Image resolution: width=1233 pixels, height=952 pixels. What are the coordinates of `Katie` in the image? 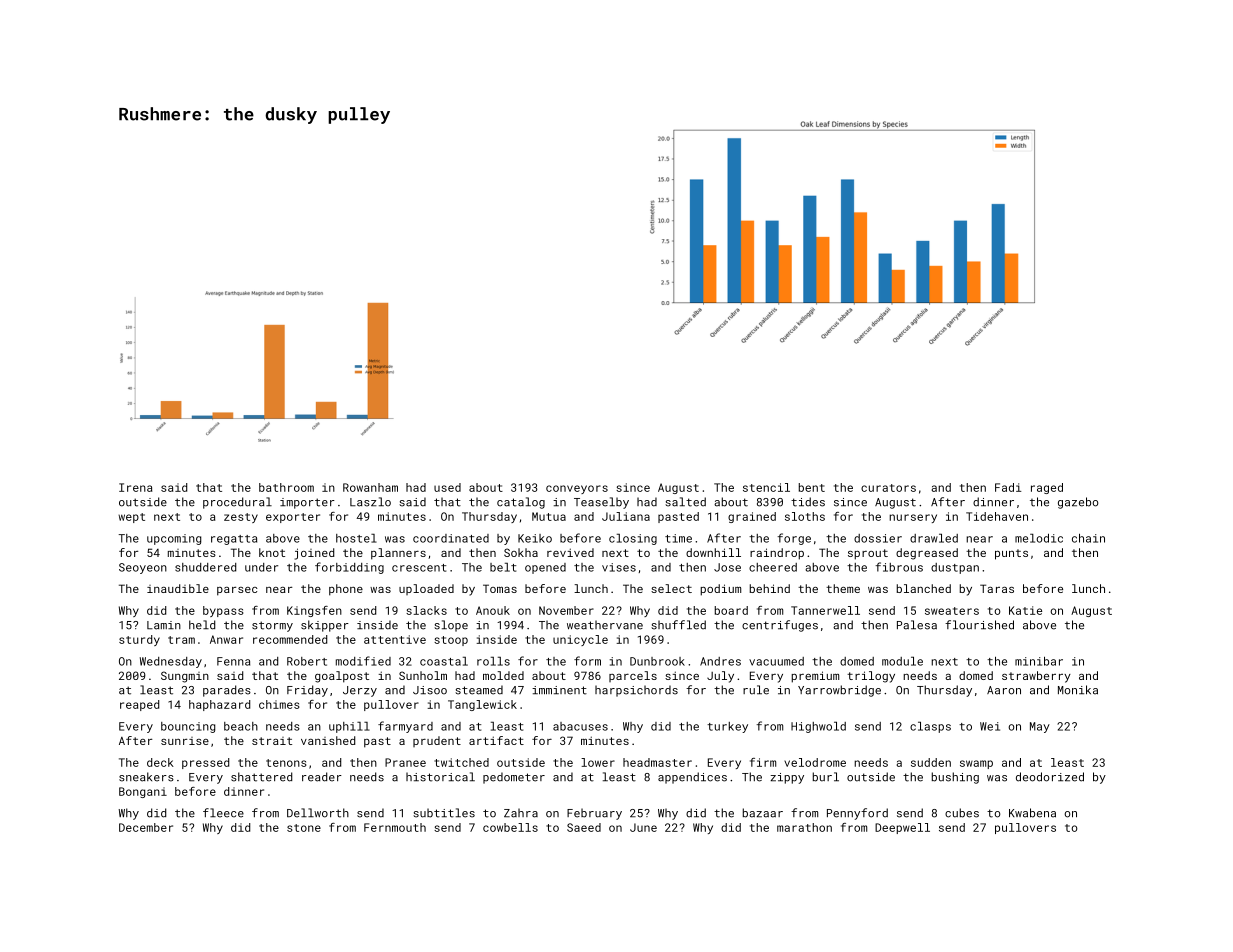 It's located at (1025, 610).
